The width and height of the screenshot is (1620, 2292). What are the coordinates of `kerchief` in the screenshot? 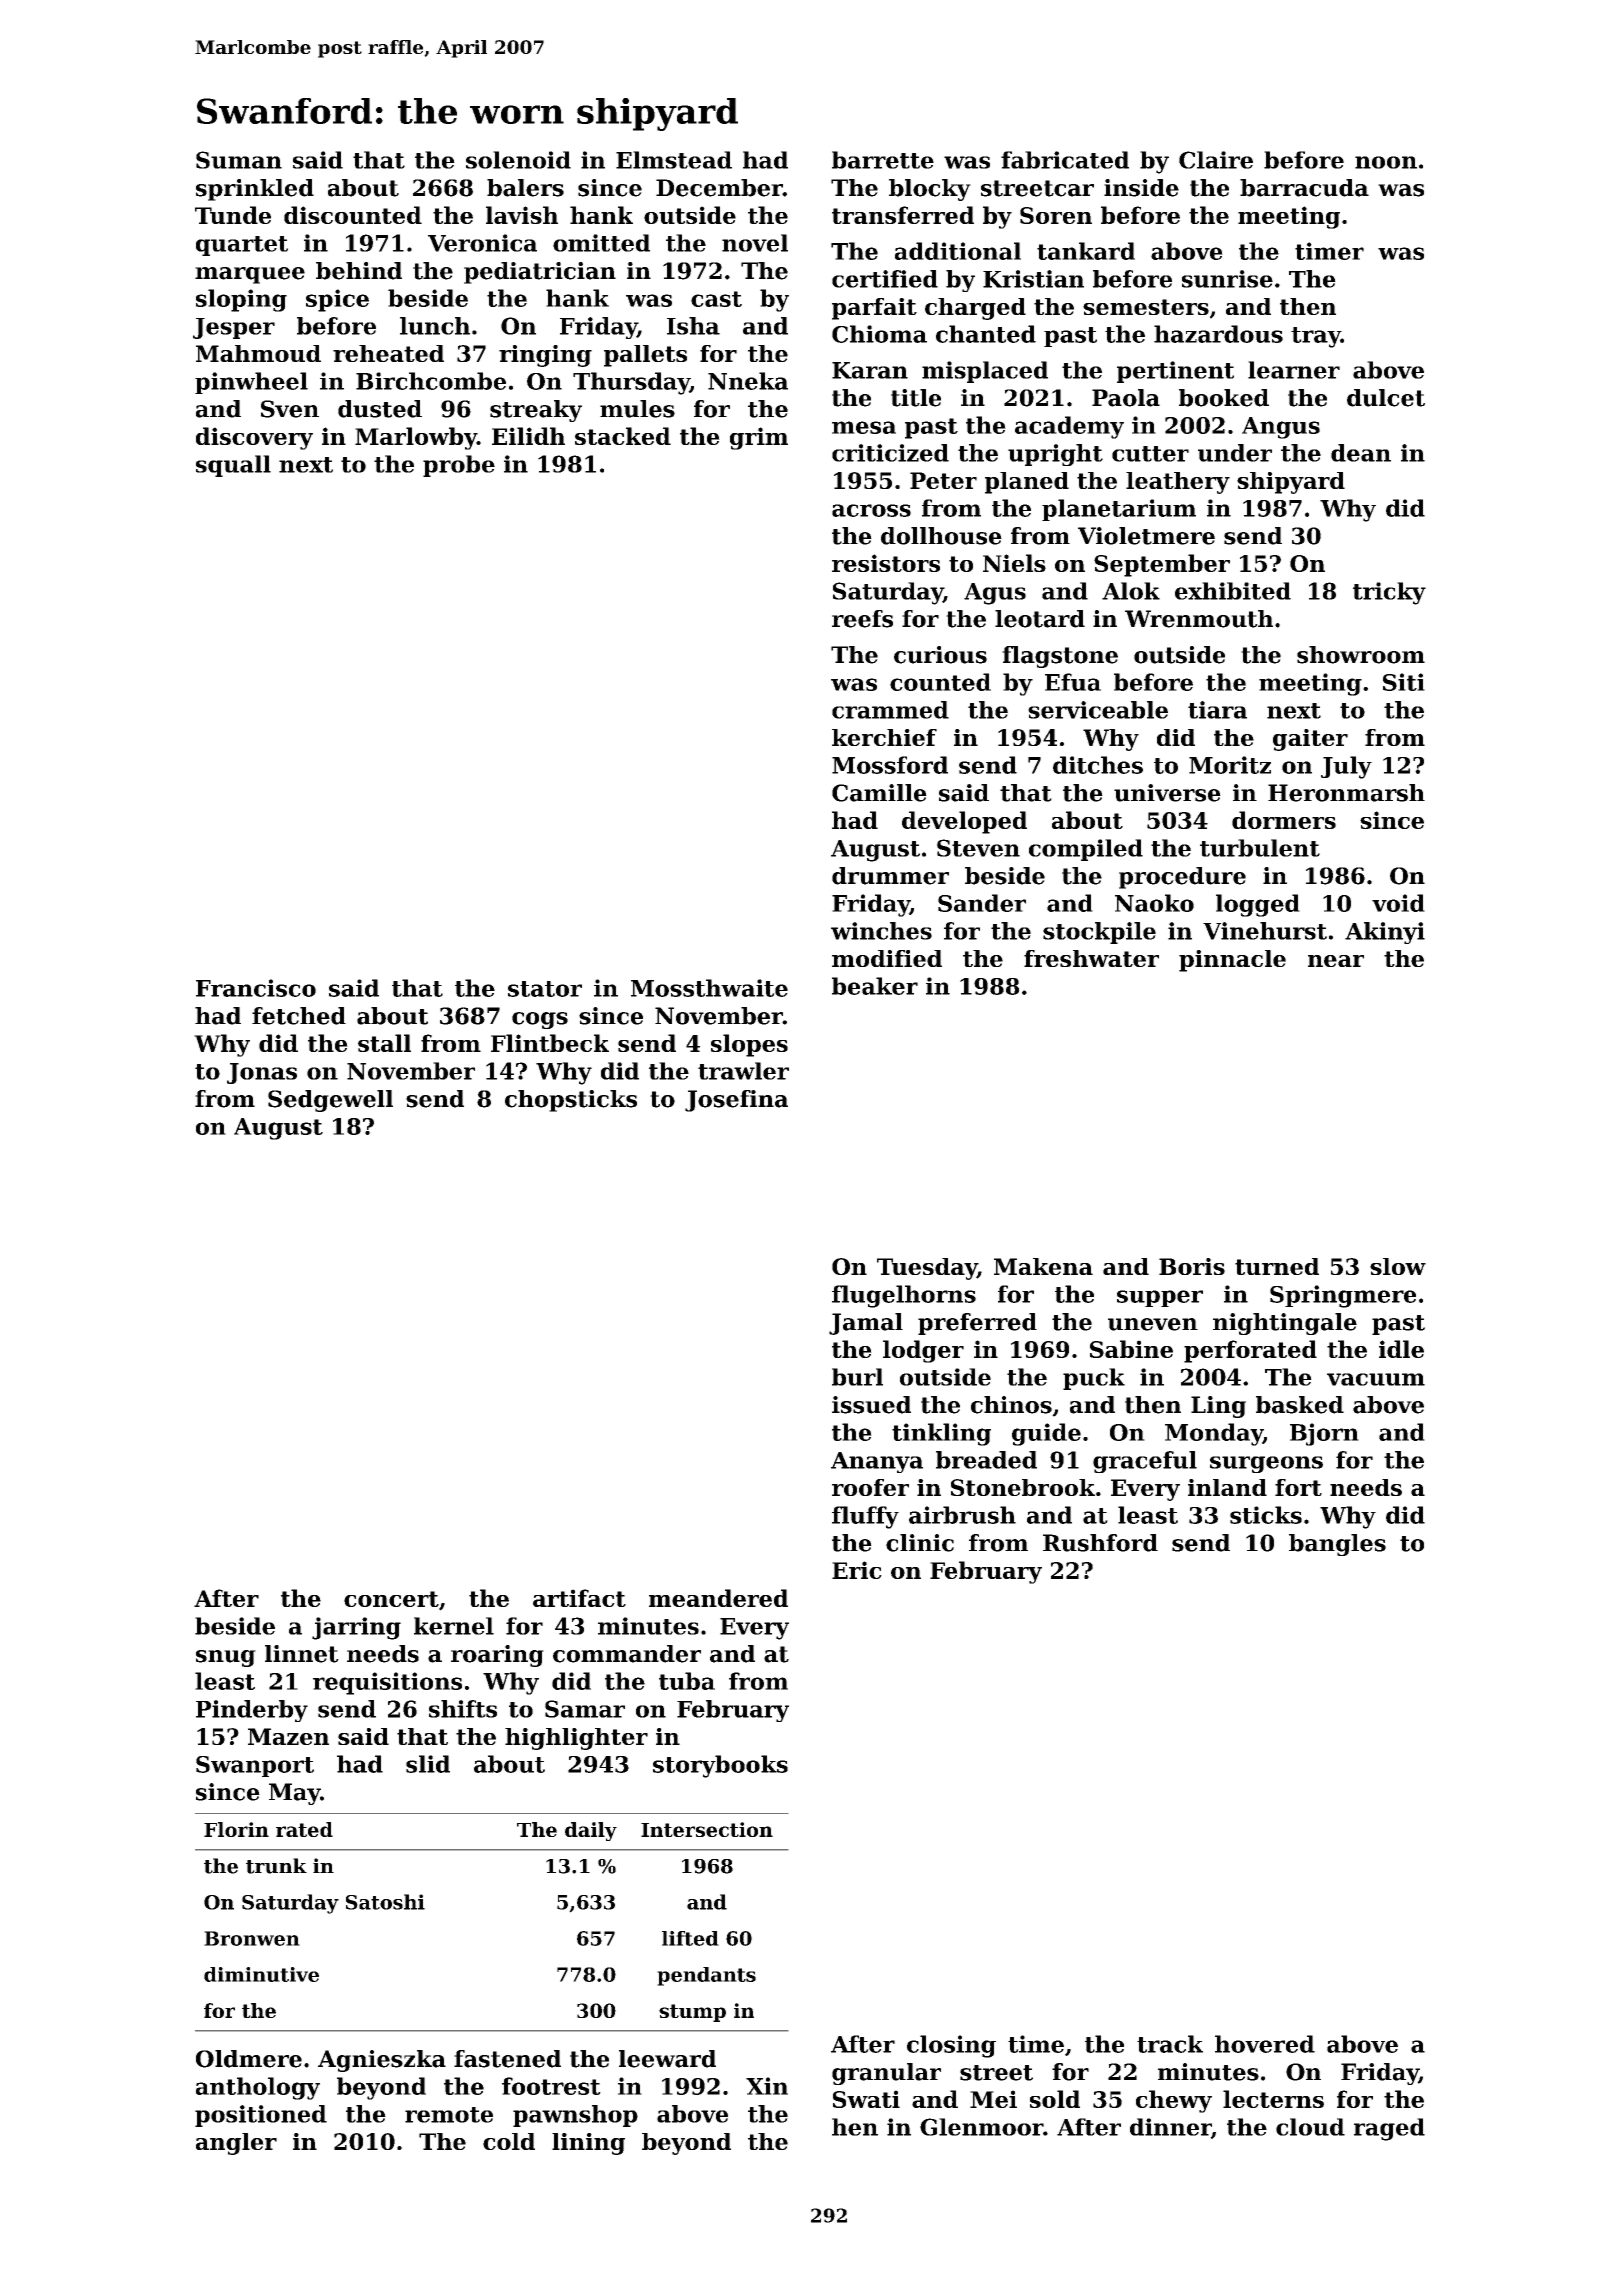 It's located at (884, 737).
